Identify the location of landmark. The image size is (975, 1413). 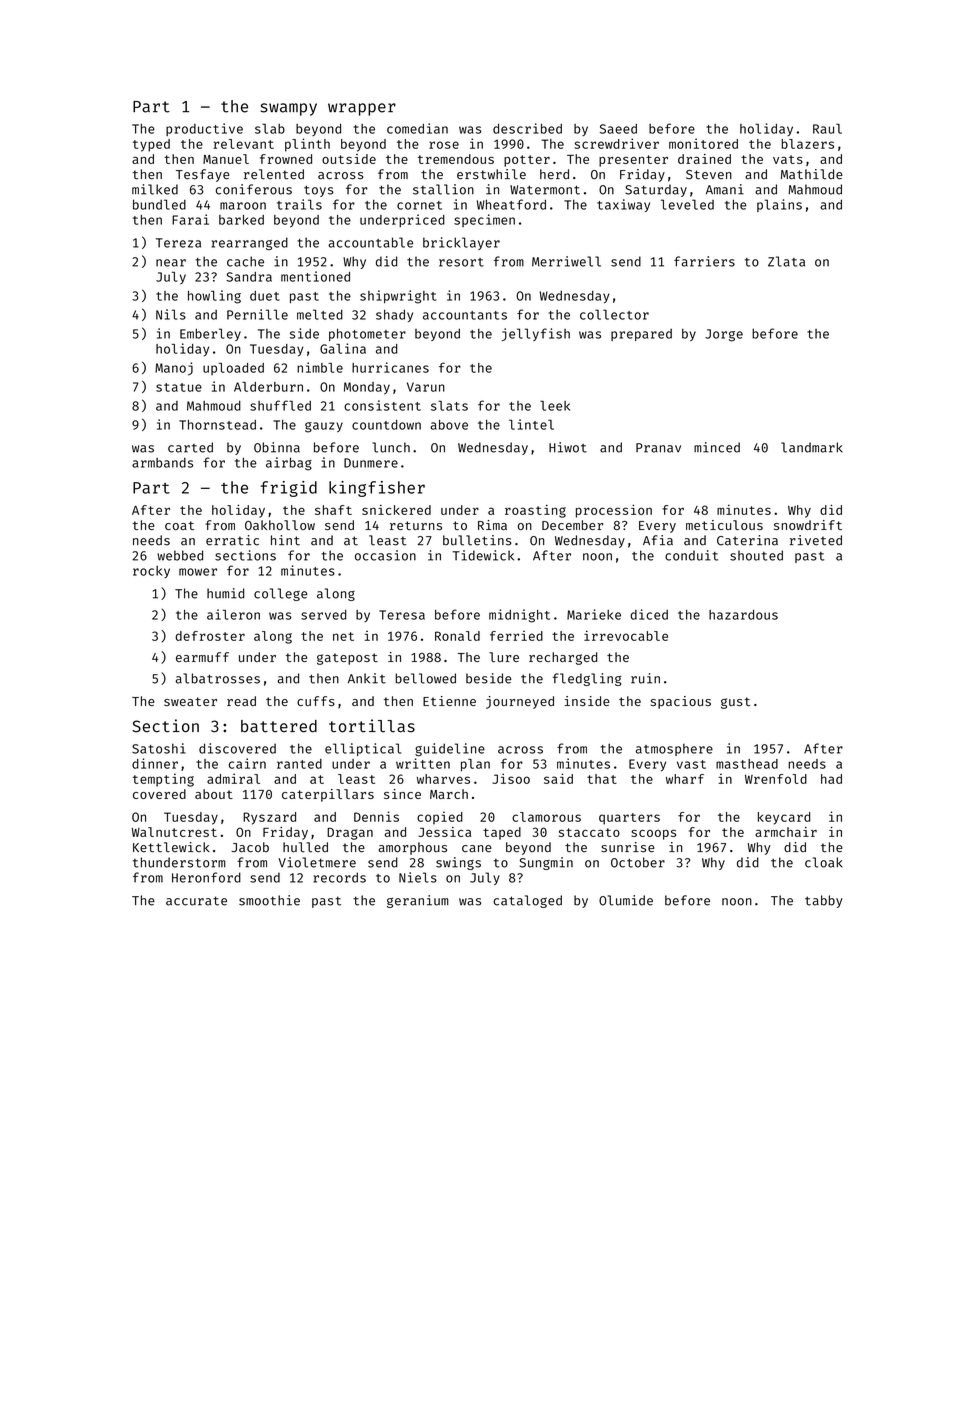
(812, 447).
